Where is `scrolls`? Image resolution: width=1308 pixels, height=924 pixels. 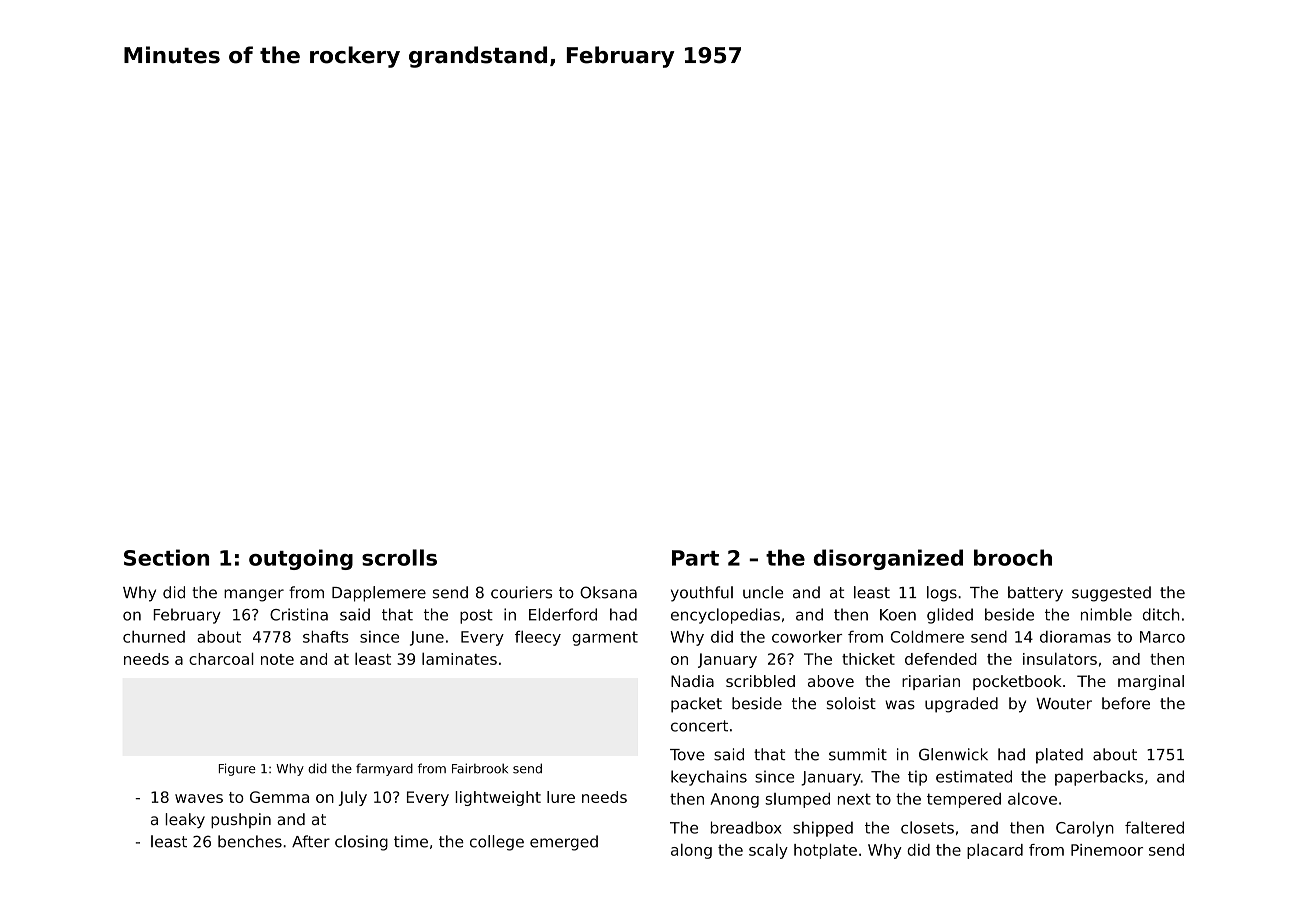
scrolls is located at coordinates (399, 557).
